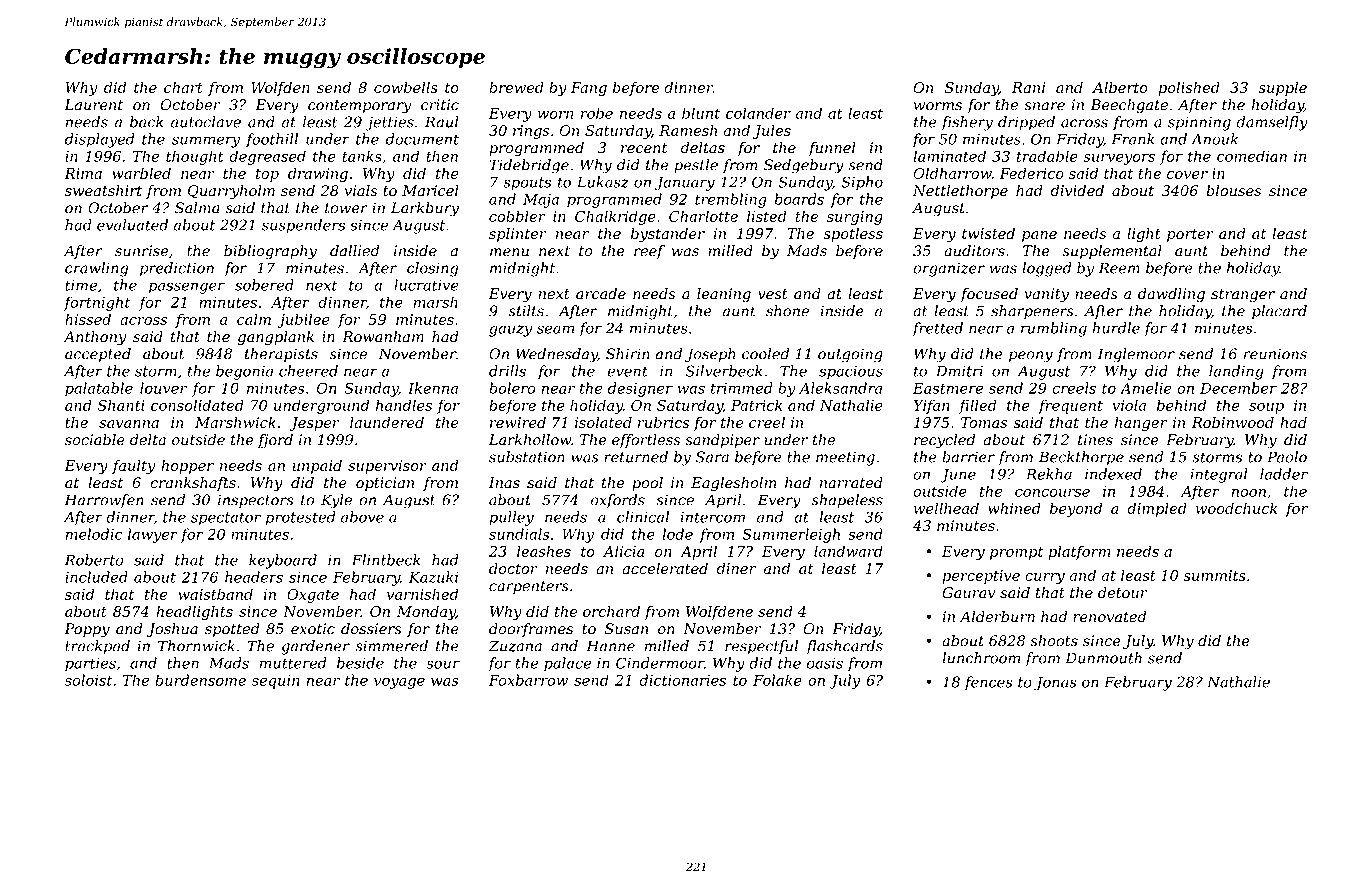 The image size is (1372, 887). I want to click on Alicia, so click(623, 551).
